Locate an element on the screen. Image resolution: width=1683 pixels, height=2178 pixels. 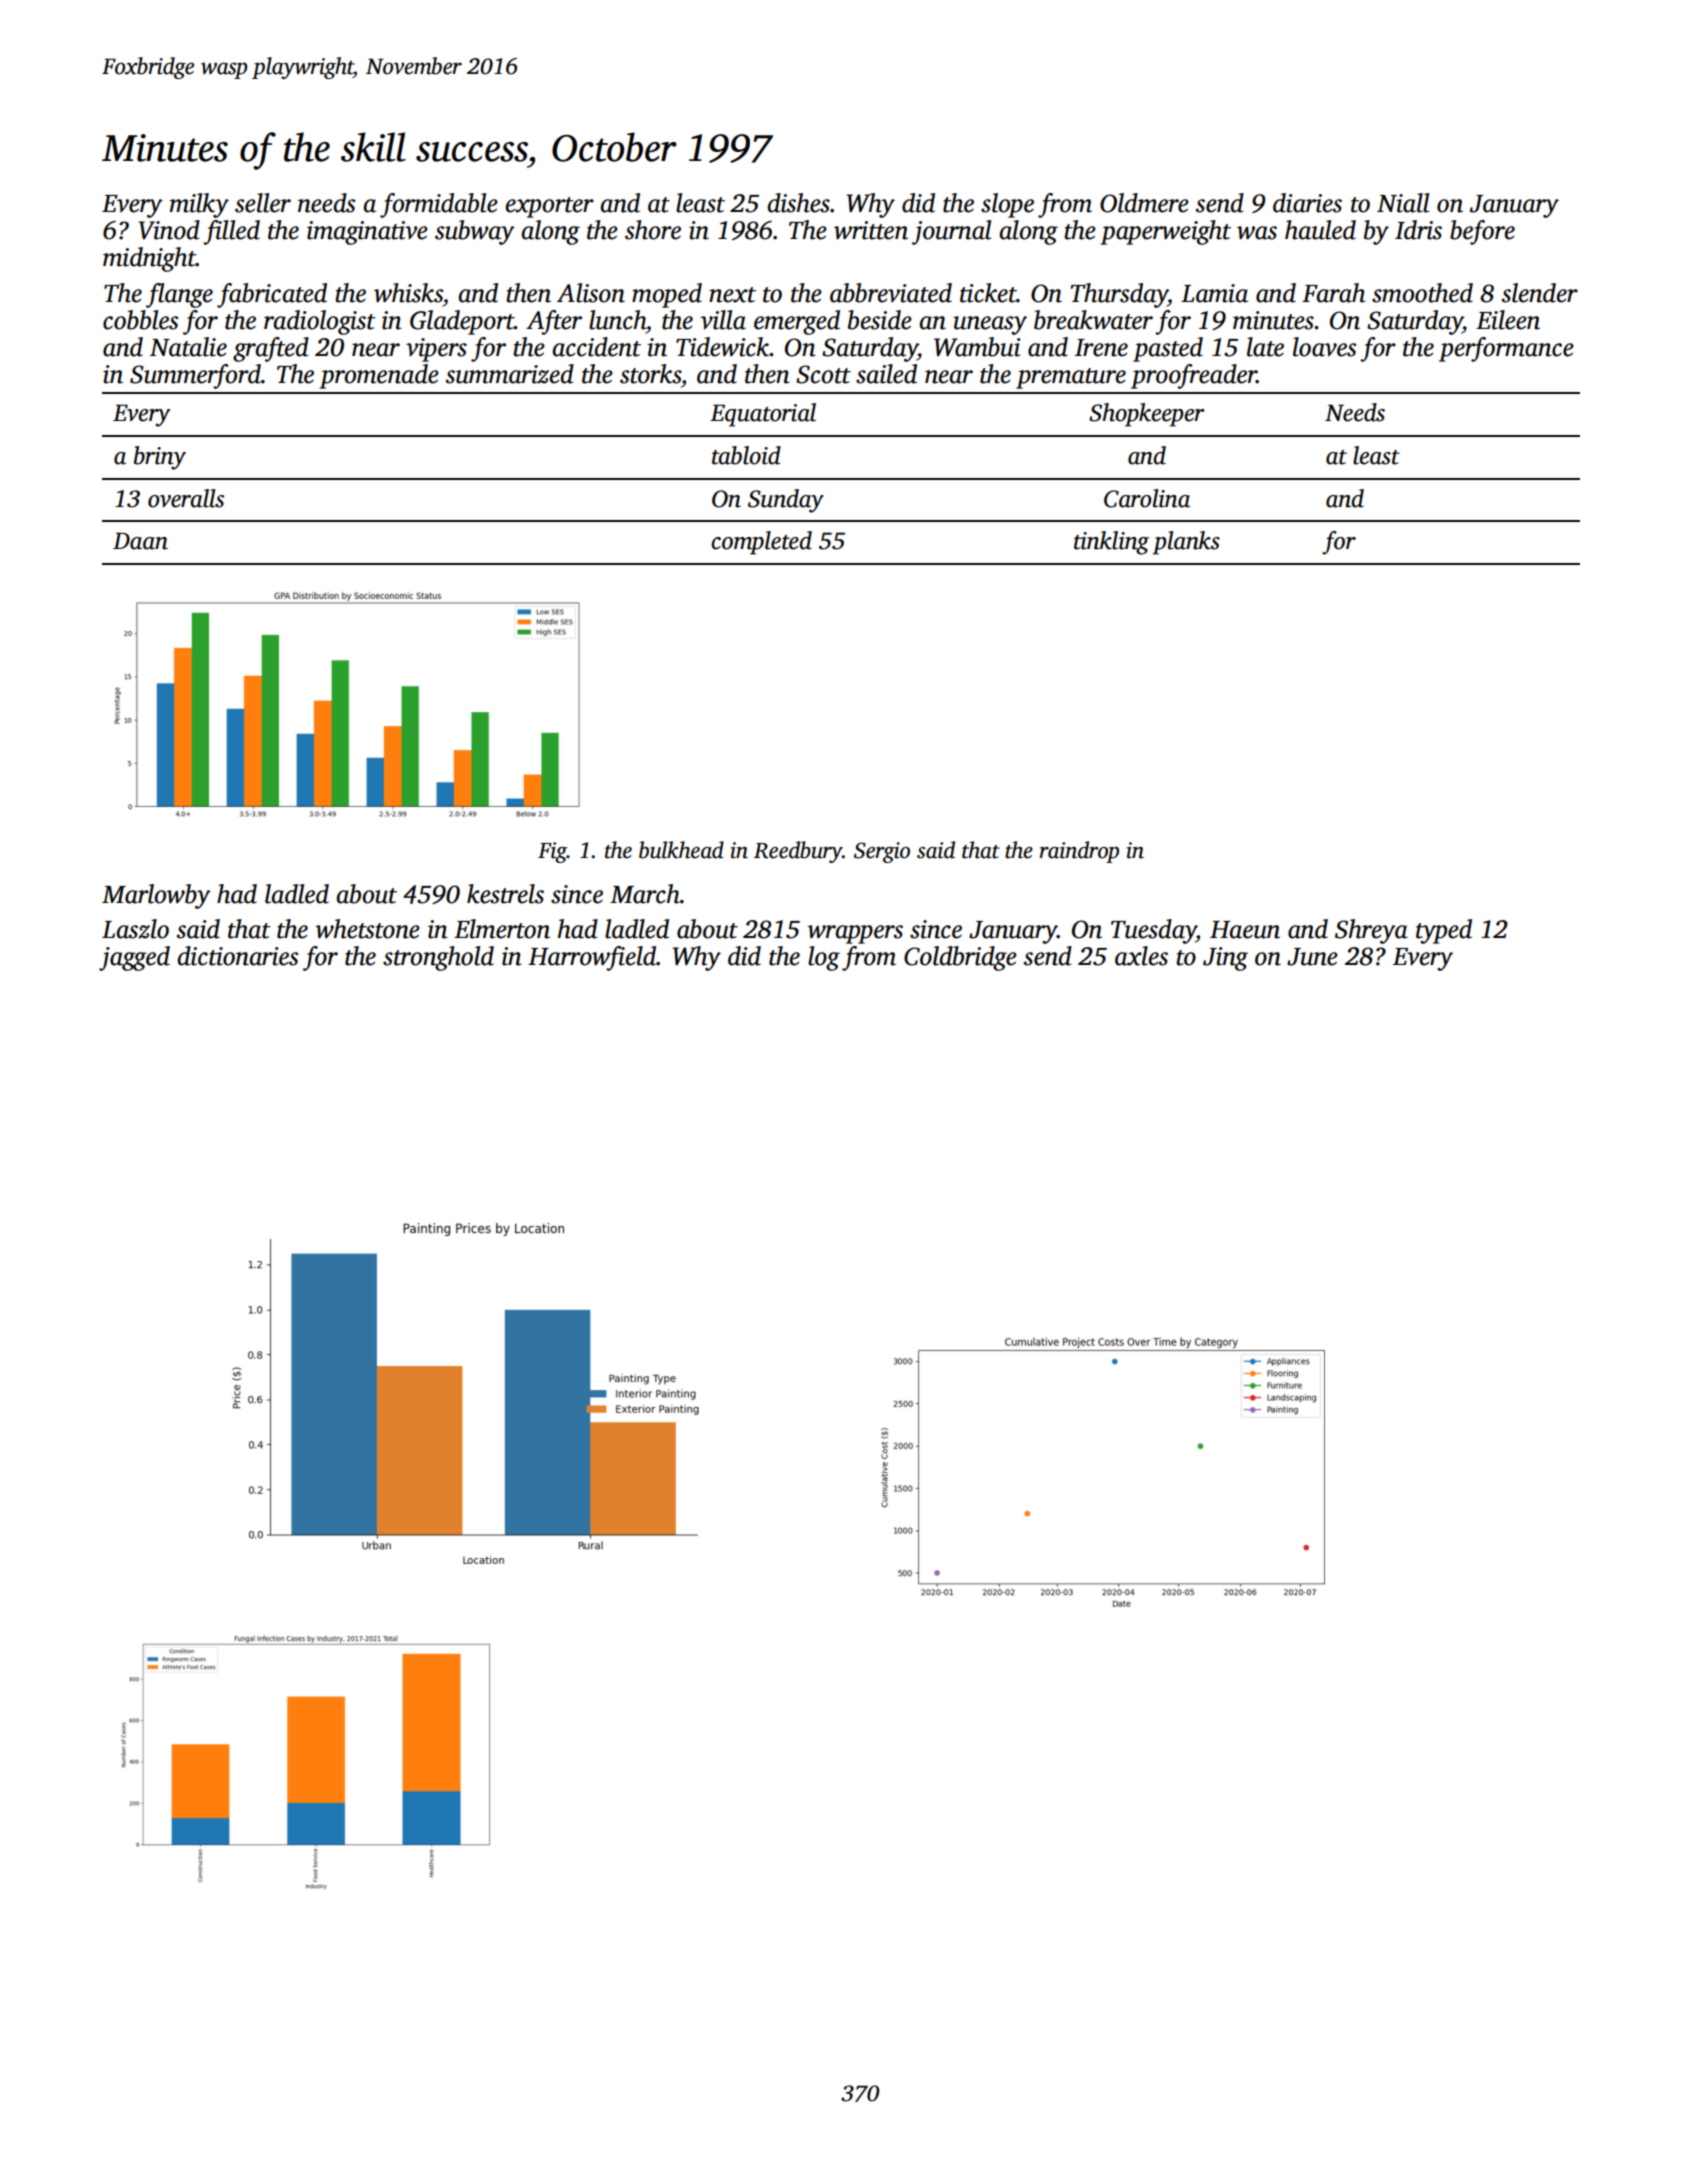
milky is located at coordinates (199, 205).
